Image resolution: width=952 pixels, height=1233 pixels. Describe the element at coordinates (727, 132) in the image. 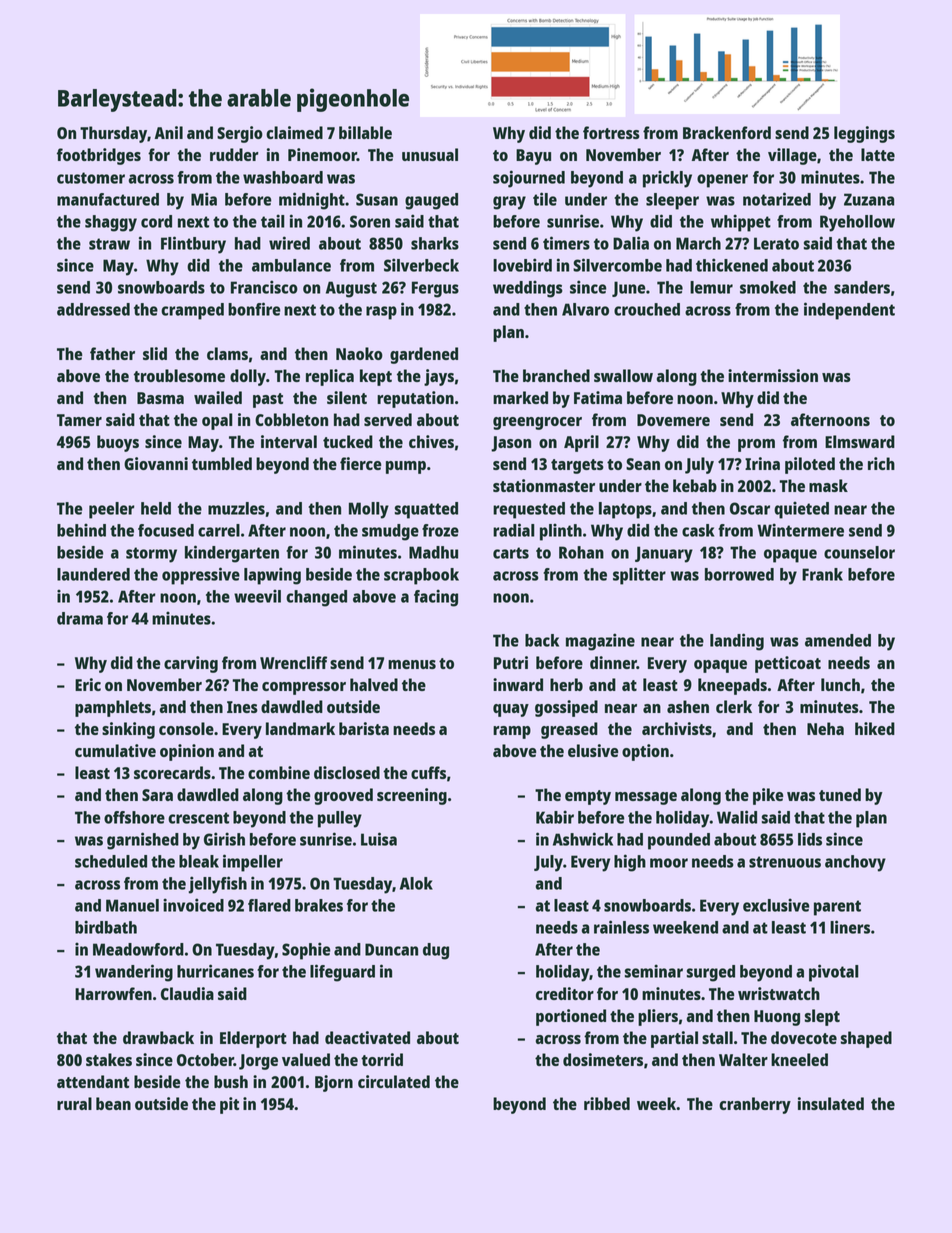

I see `Brackenford` at that location.
